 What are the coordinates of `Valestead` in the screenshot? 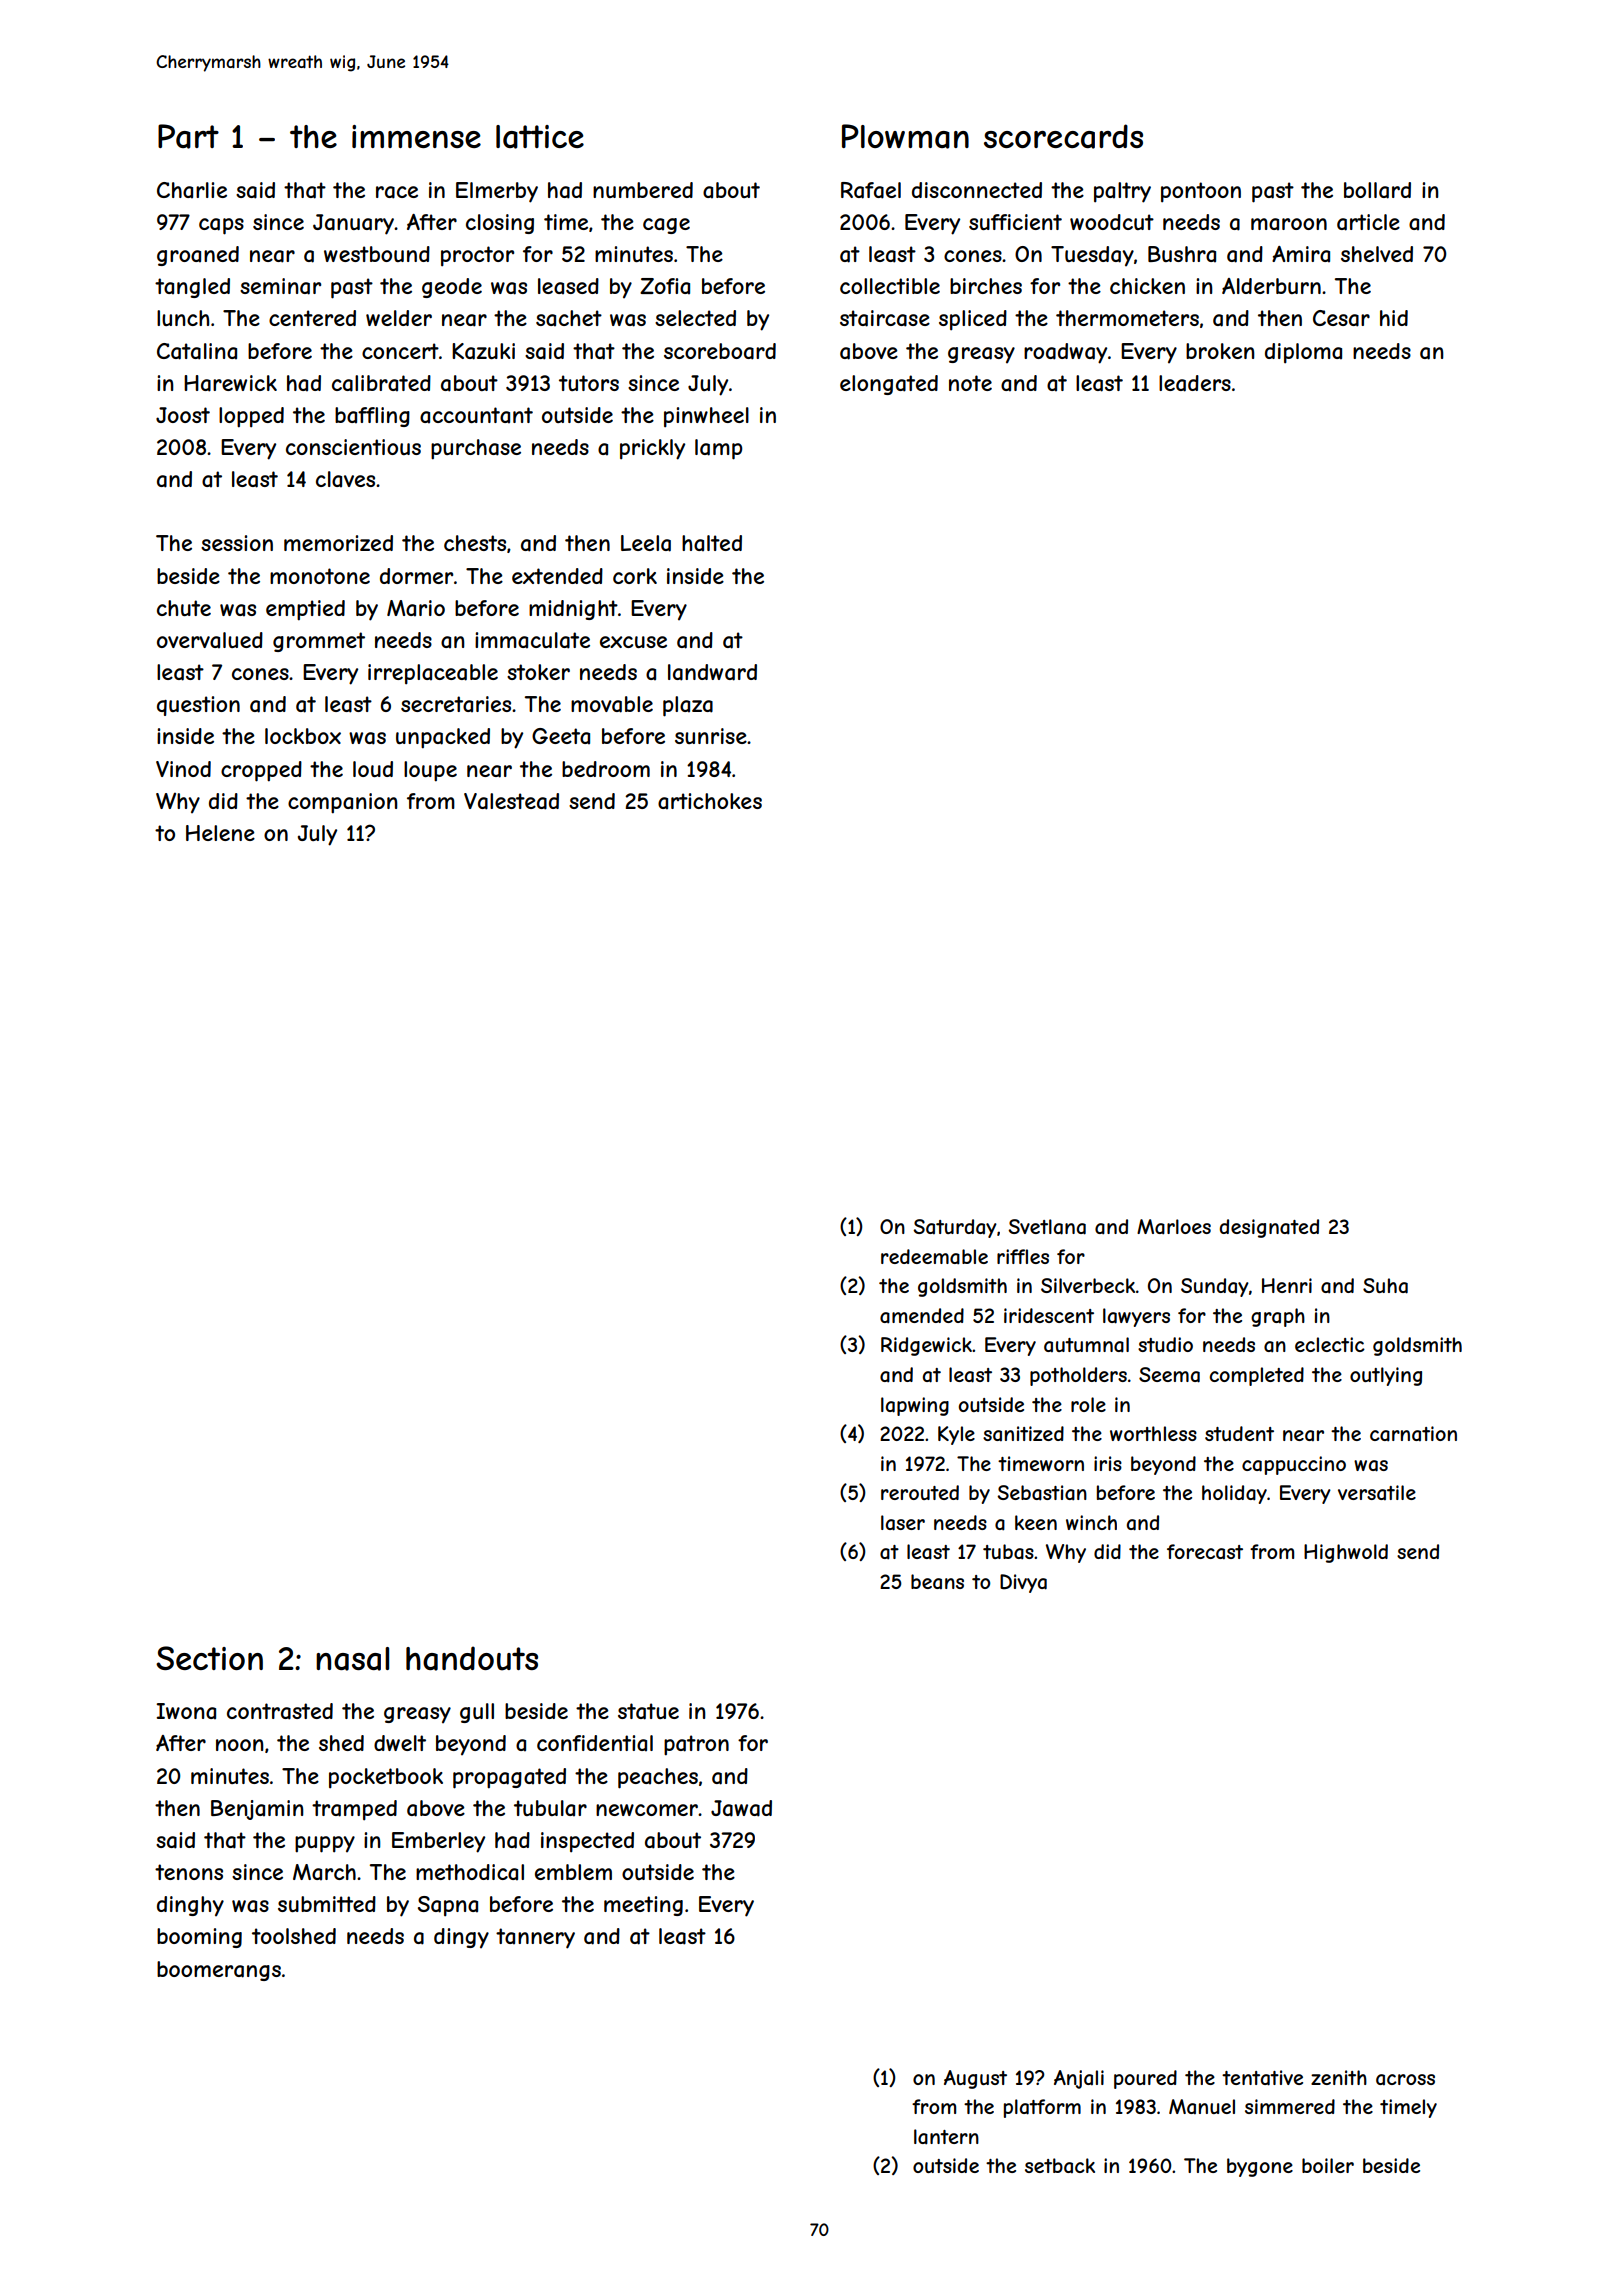 It's located at (511, 801).
